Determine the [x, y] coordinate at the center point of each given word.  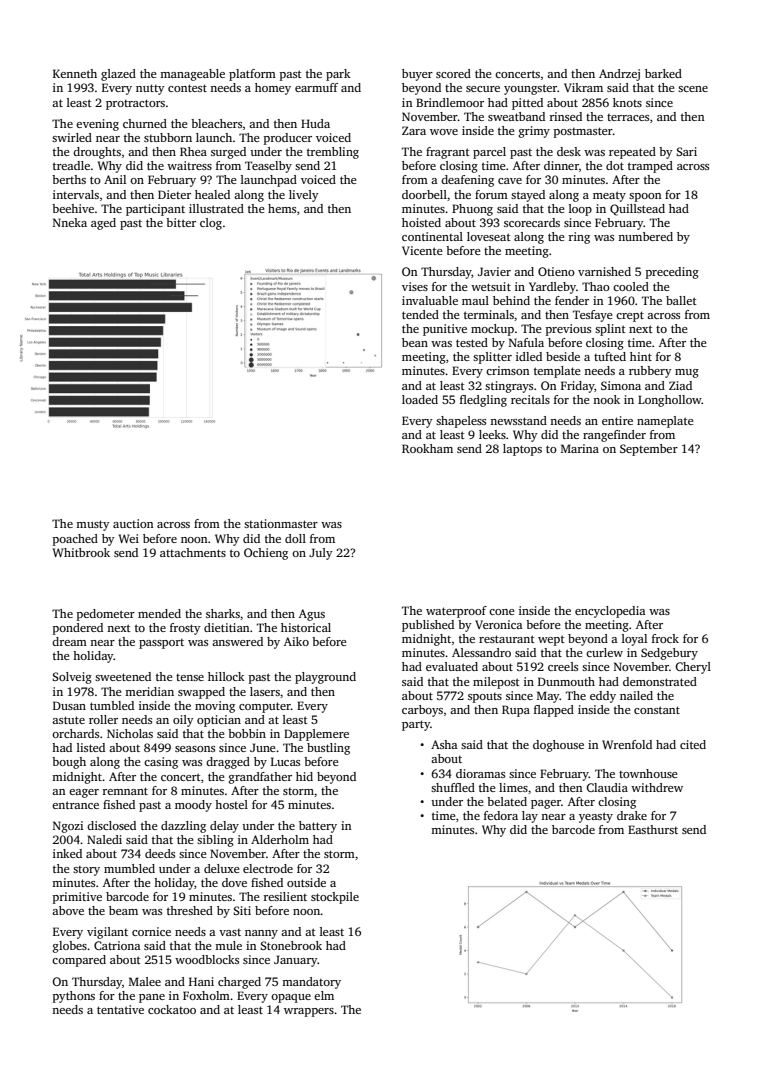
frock [665, 638]
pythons [74, 997]
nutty [150, 89]
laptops [522, 450]
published [428, 626]
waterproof [456, 612]
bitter [181, 222]
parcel [489, 153]
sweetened [123, 676]
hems [282, 208]
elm [324, 995]
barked [663, 73]
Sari [686, 151]
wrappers [309, 1012]
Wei [129, 538]
